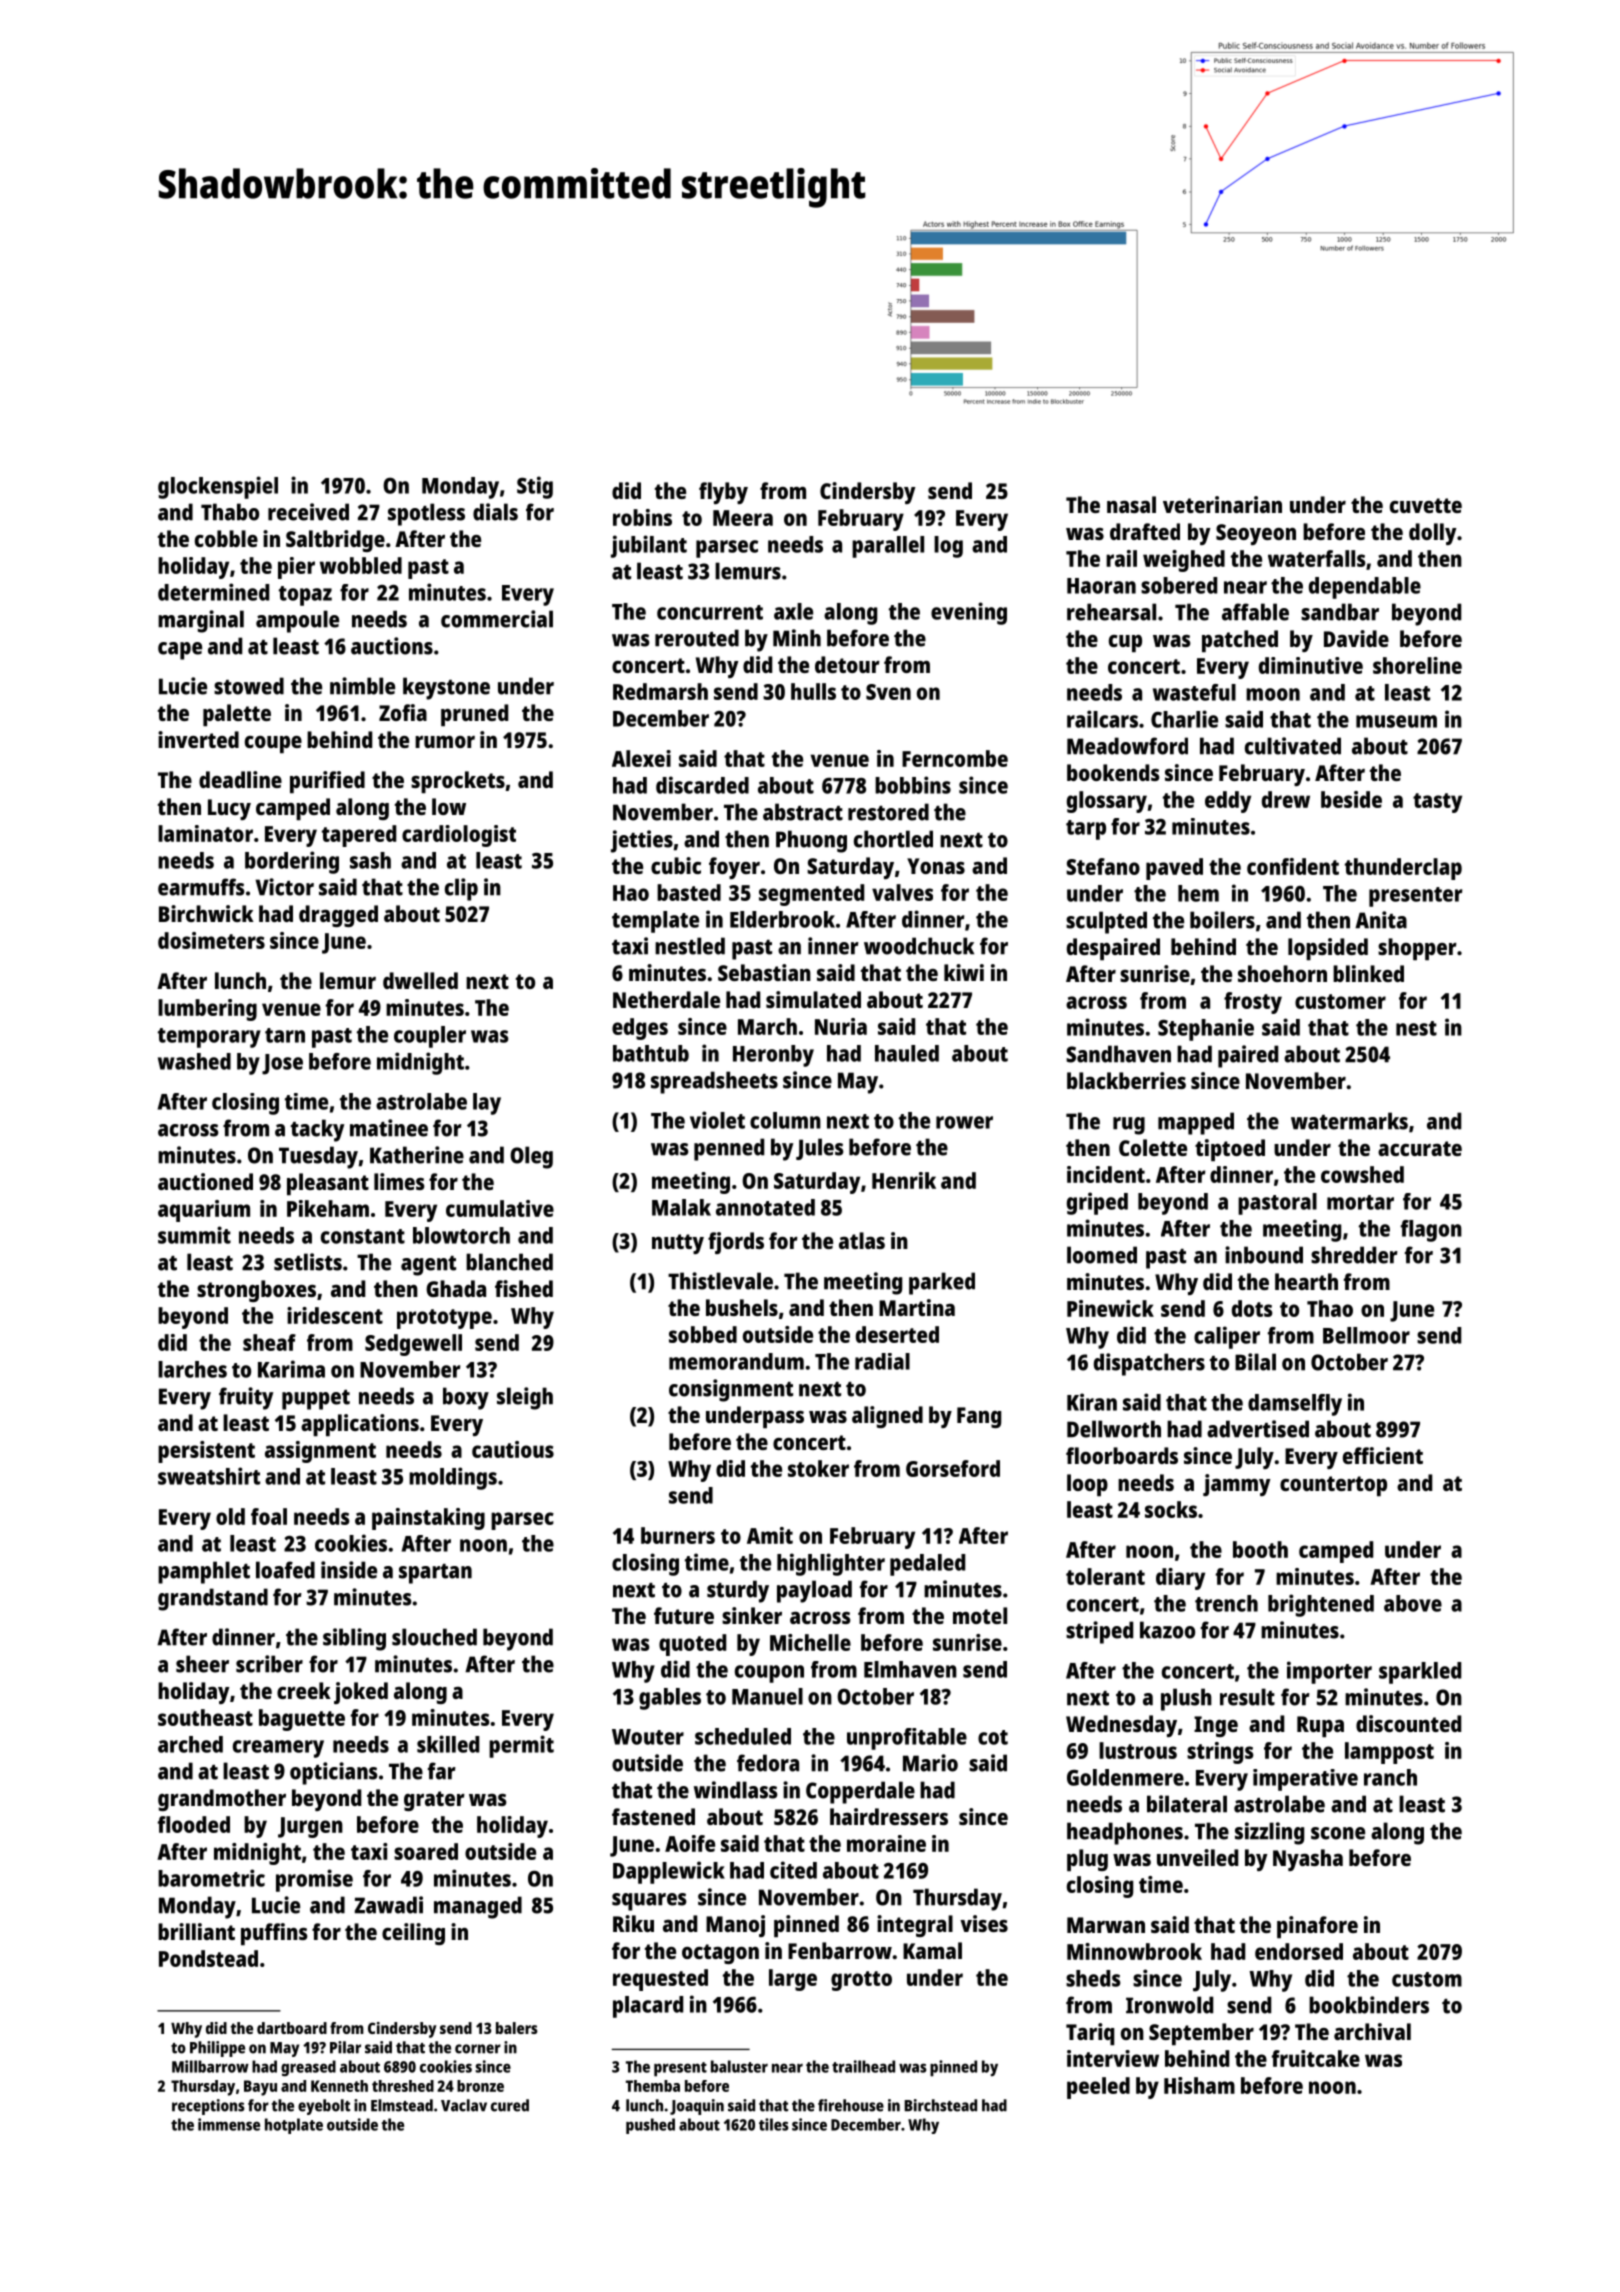  What do you see at coordinates (292, 2028) in the page?
I see `dartboard` at bounding box center [292, 2028].
